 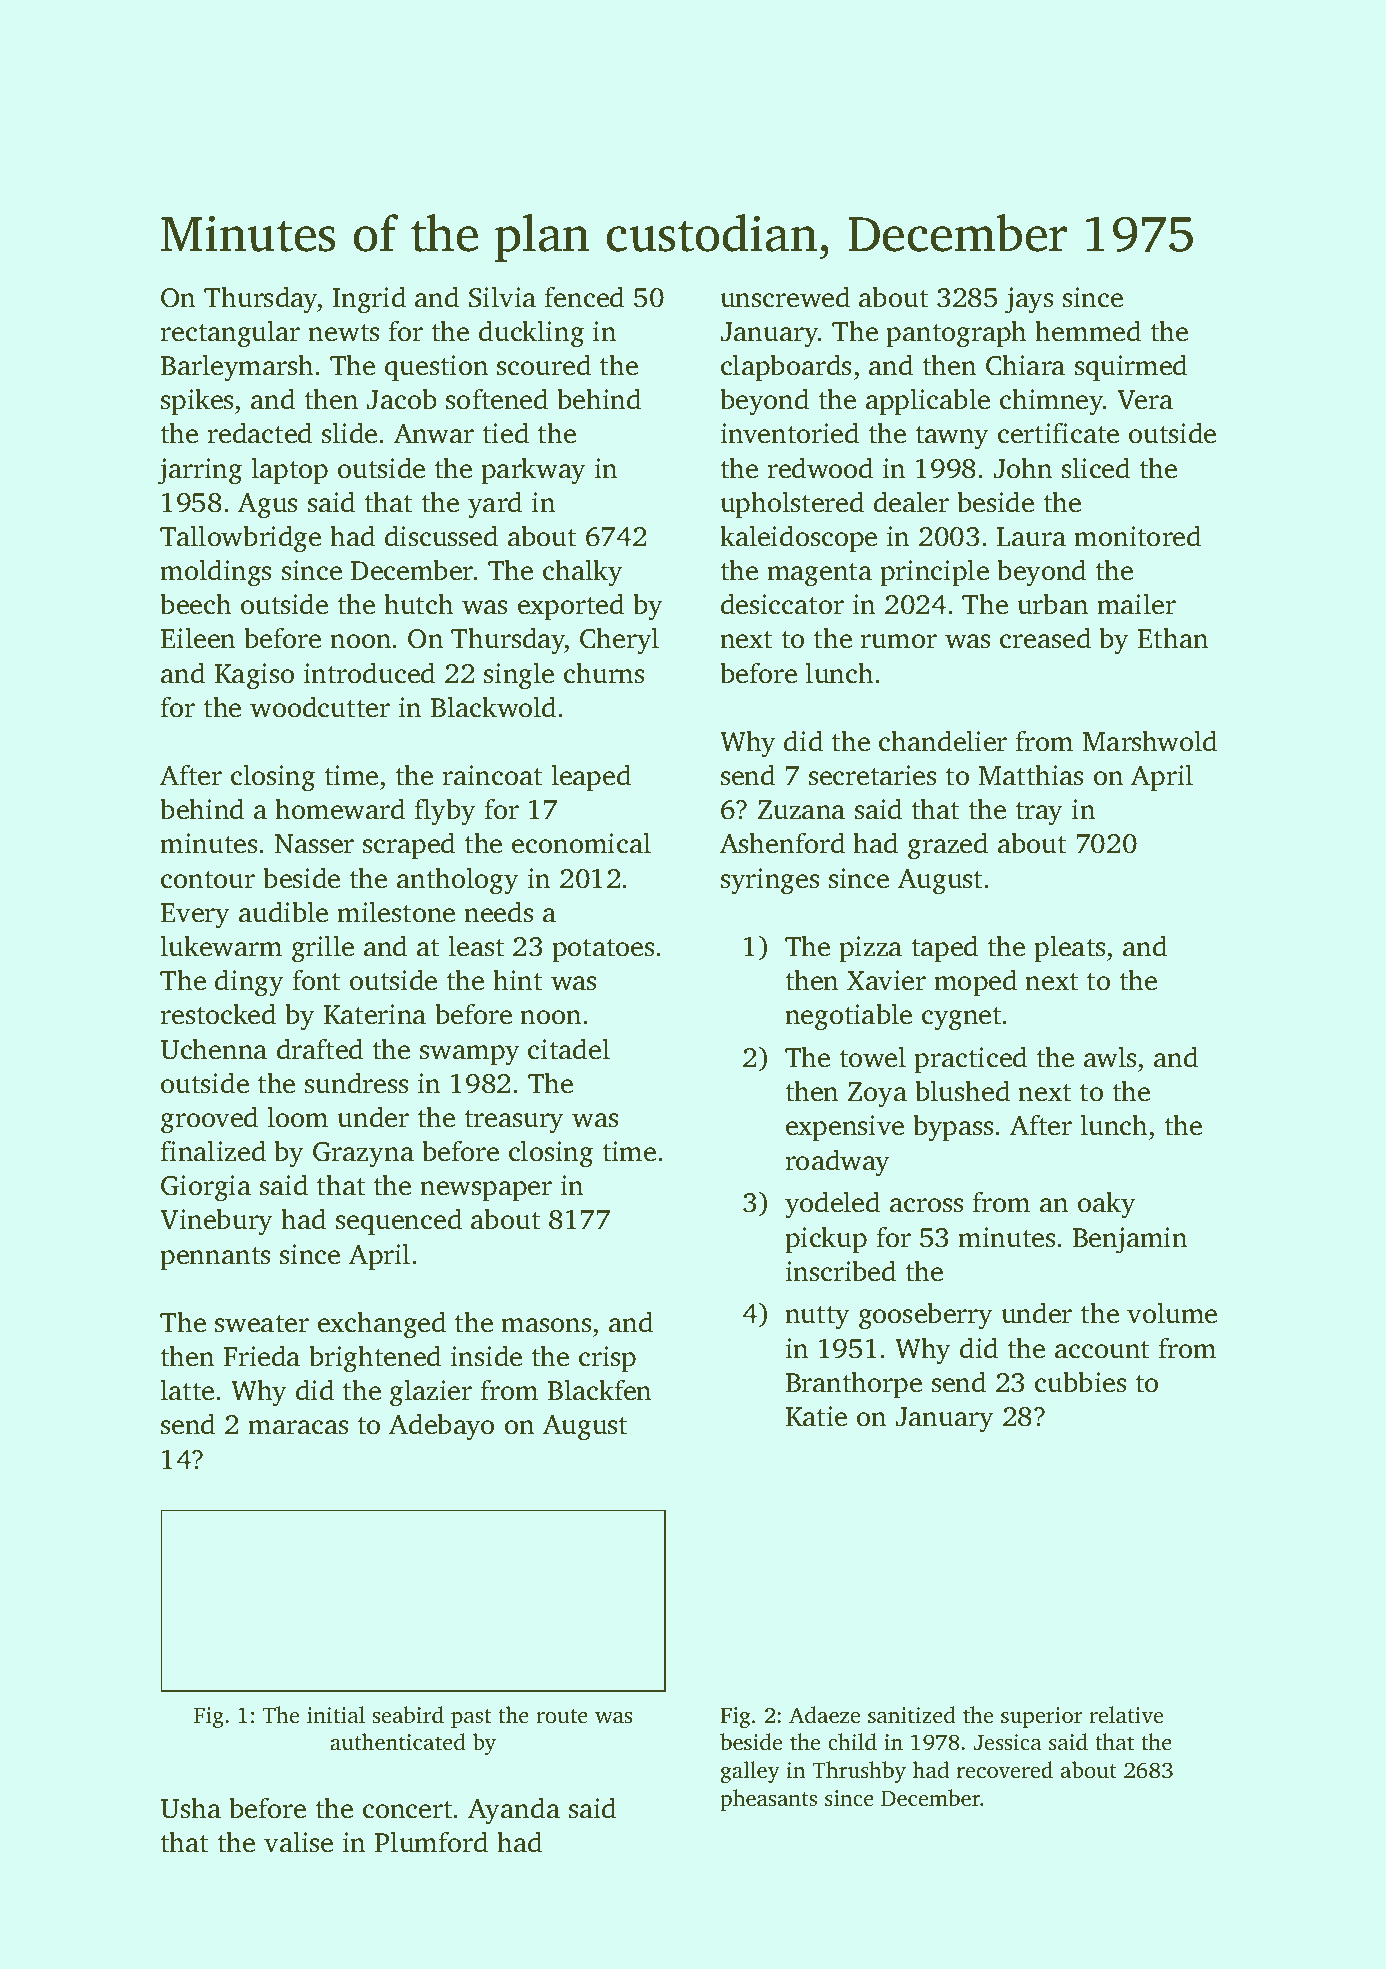 What do you see at coordinates (408, 1810) in the page?
I see `concert` at bounding box center [408, 1810].
